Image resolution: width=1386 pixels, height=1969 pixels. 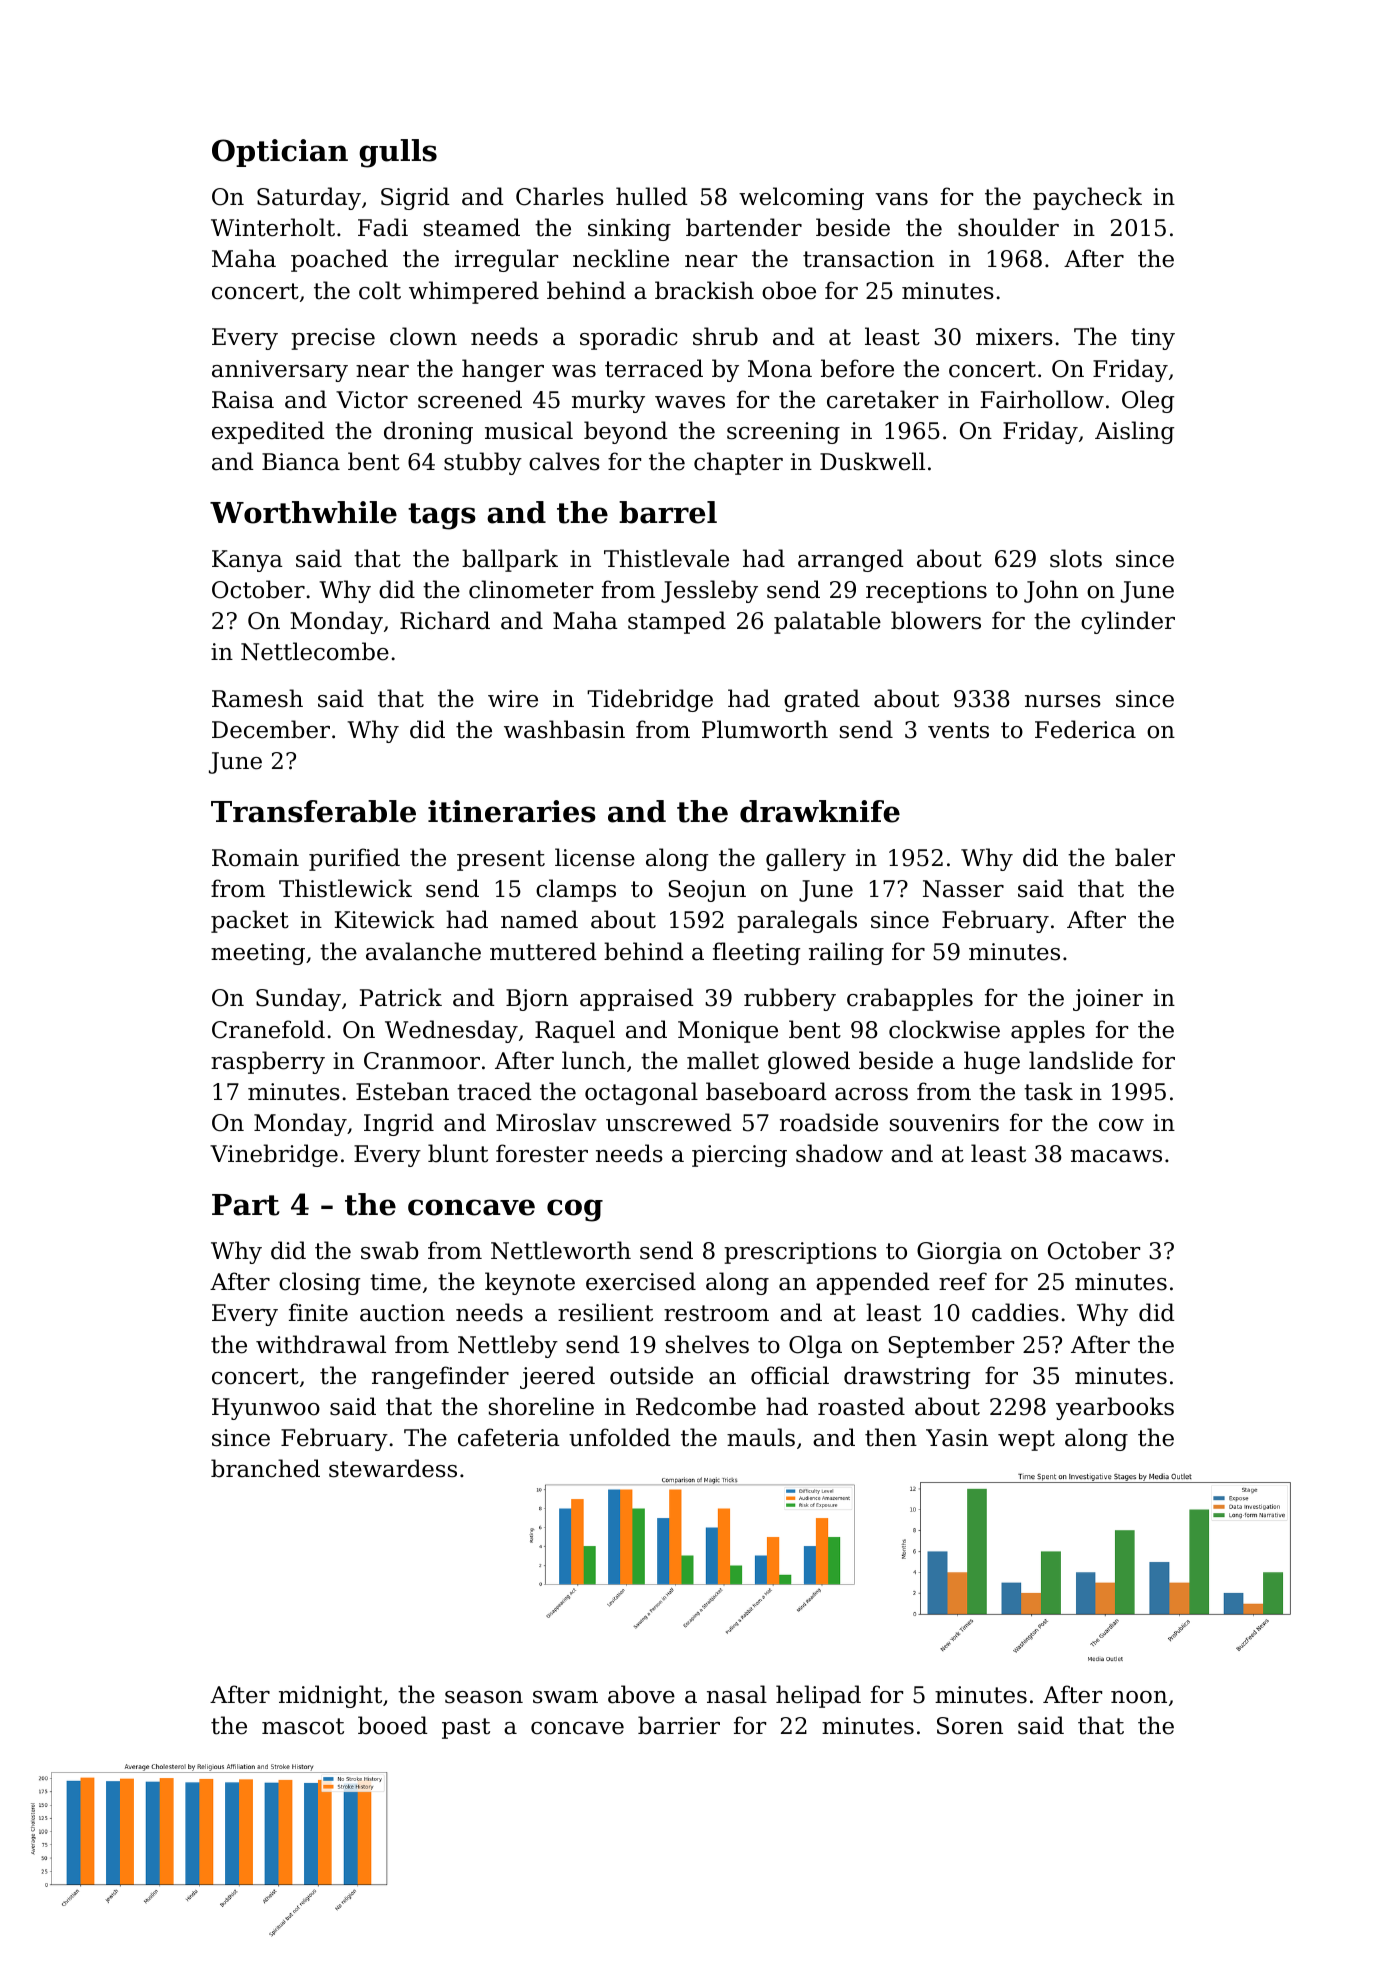 What do you see at coordinates (1087, 198) in the screenshot?
I see `paycheck` at bounding box center [1087, 198].
